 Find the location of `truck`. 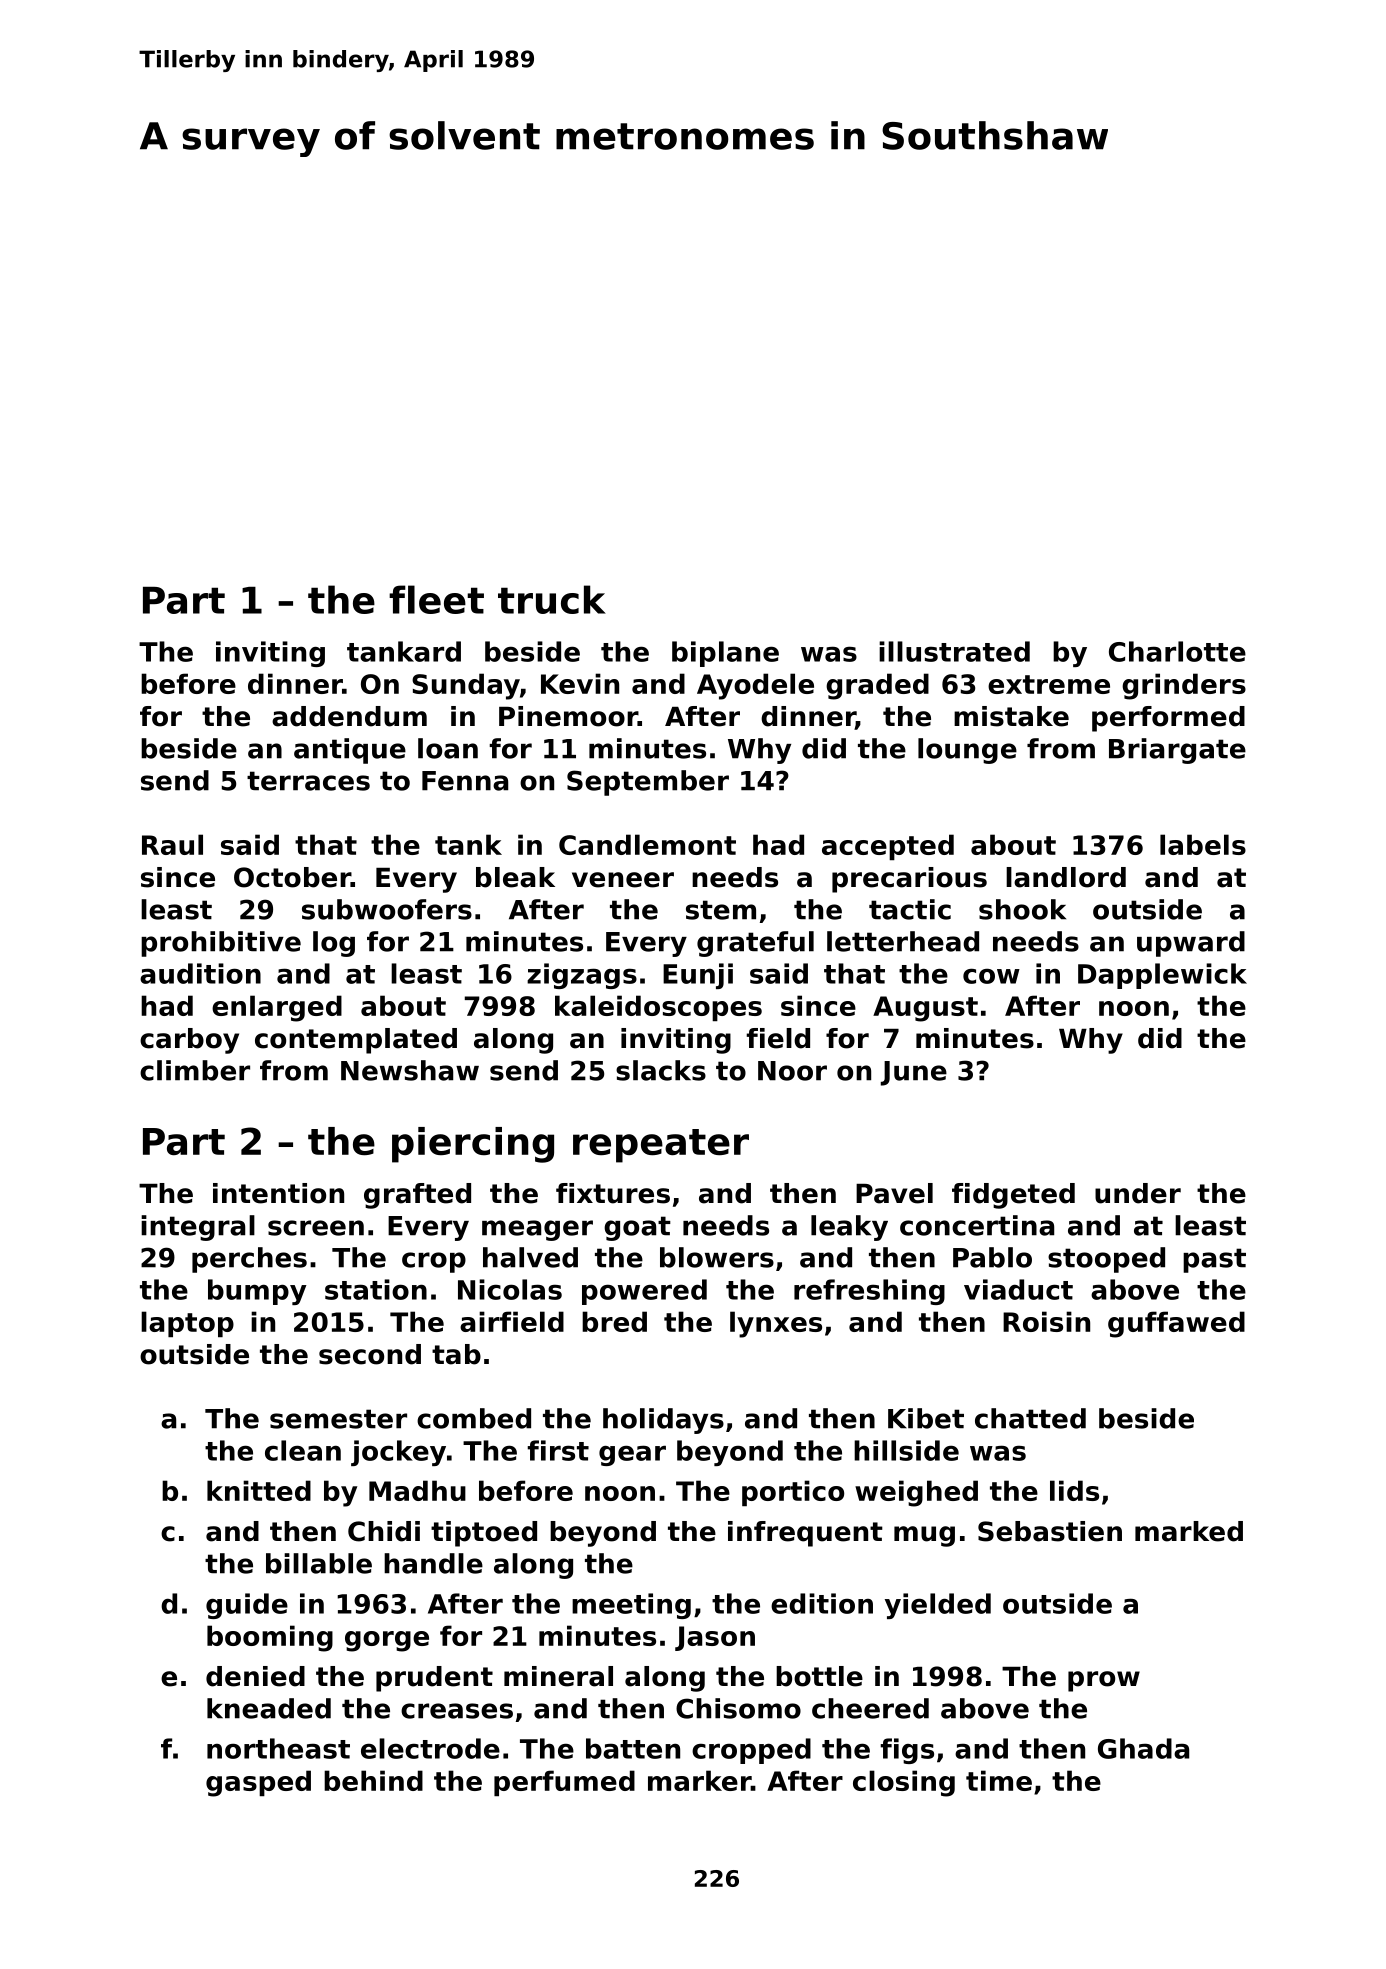

truck is located at coordinates (552, 599).
